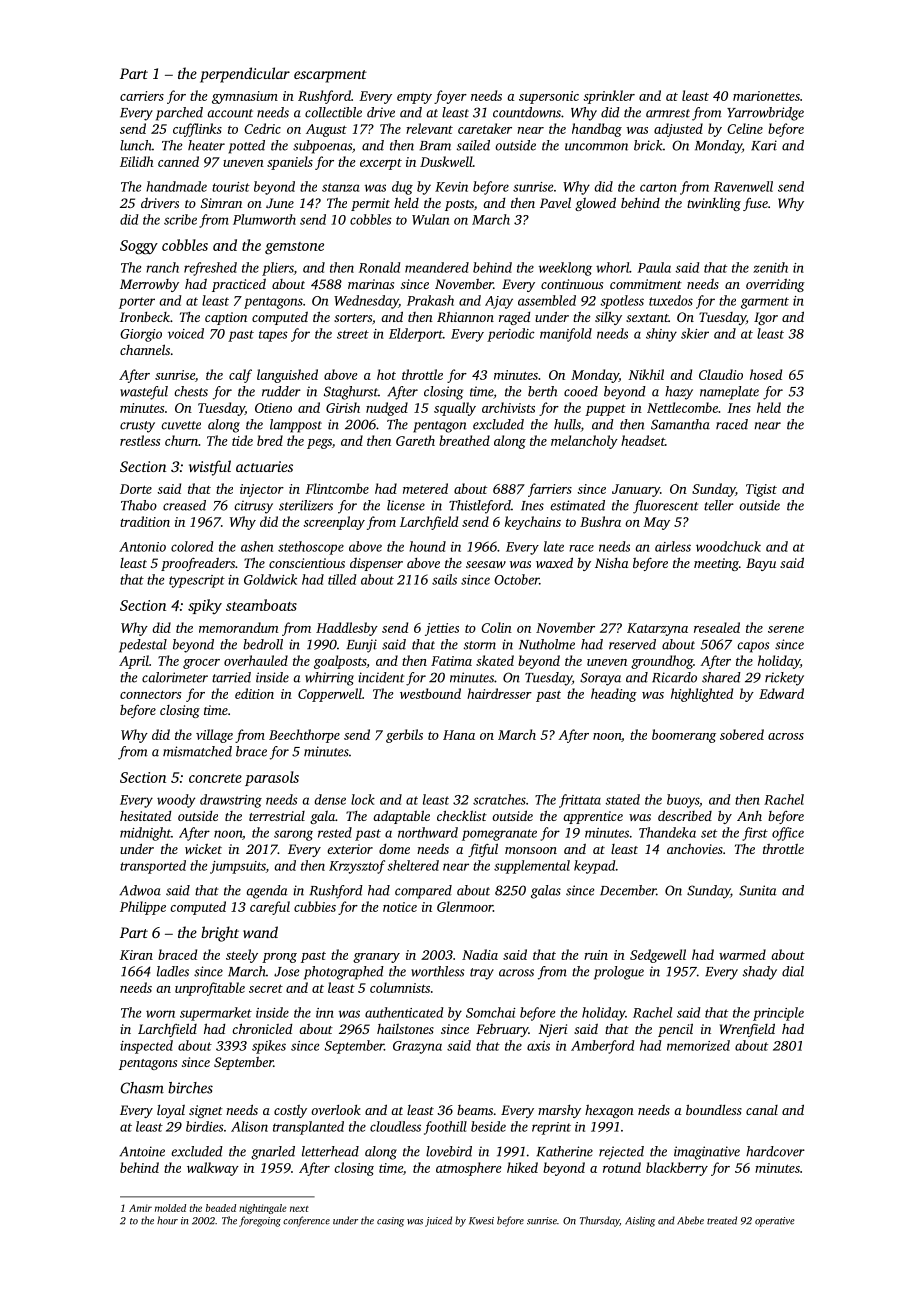 Image resolution: width=924 pixels, height=1308 pixels. What do you see at coordinates (679, 393) in the page?
I see `hazy` at bounding box center [679, 393].
